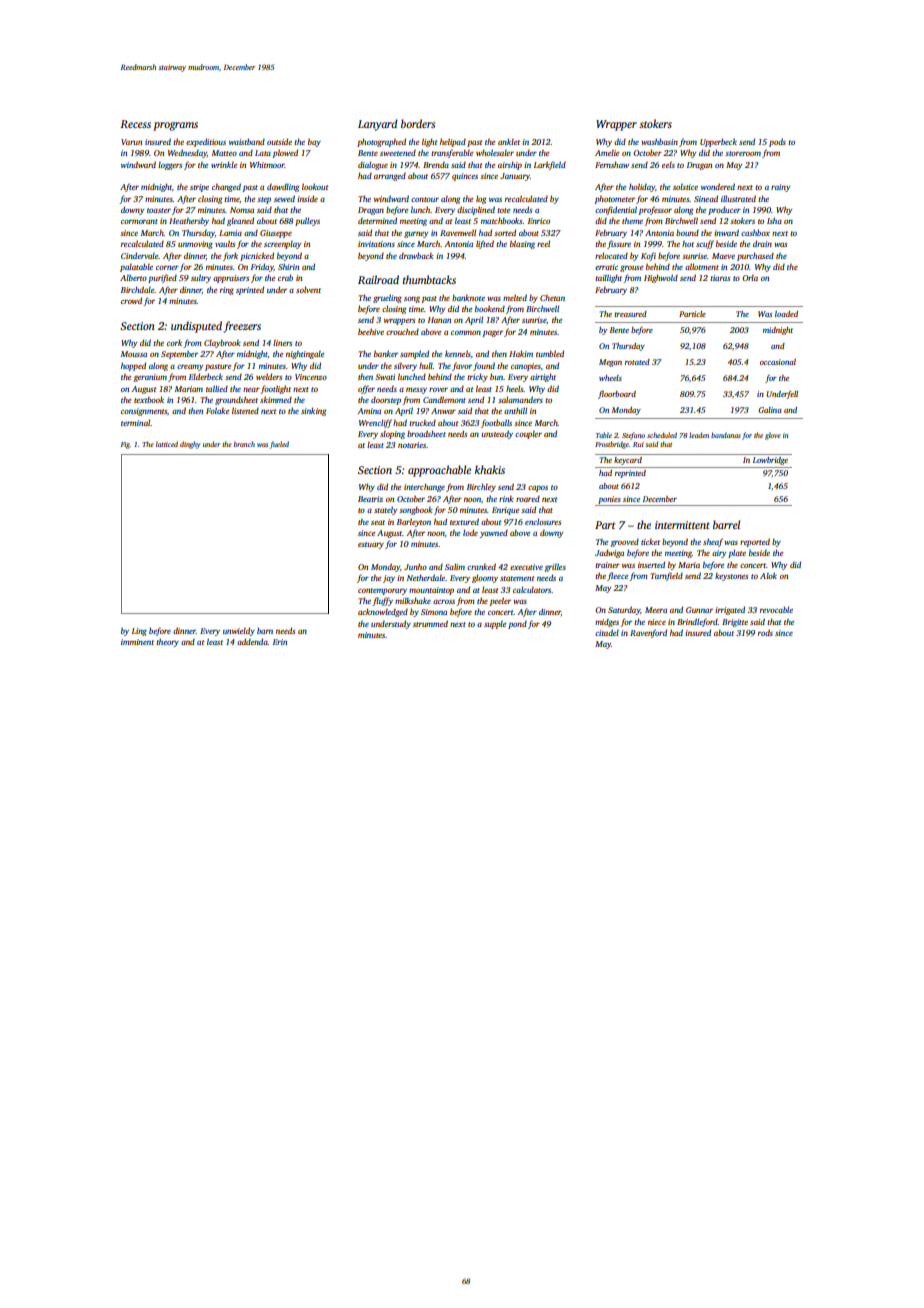 This page has width=924, height=1308. I want to click on Orla, so click(750, 278).
